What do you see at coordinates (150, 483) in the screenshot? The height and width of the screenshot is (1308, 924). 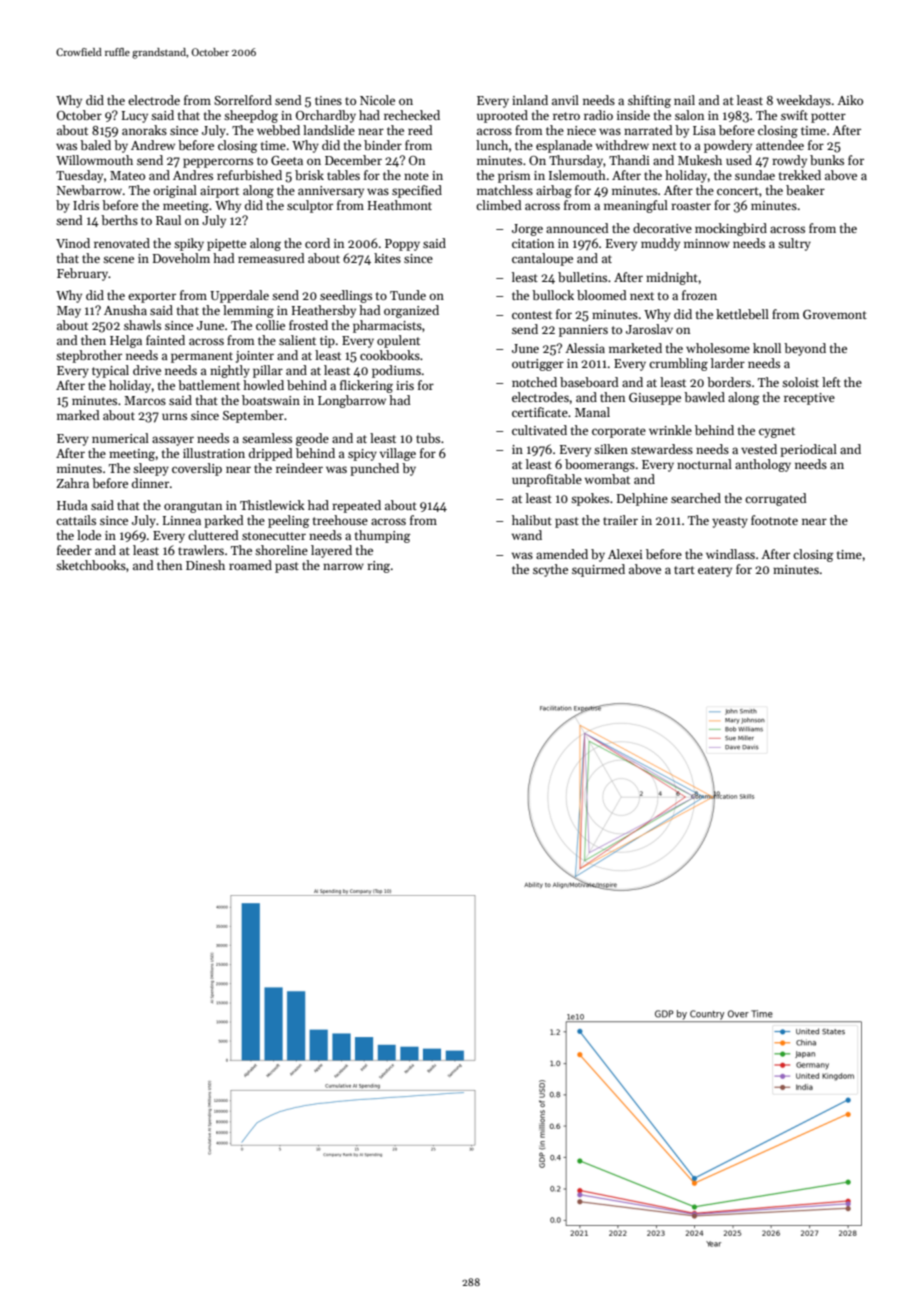 I see `dinner` at bounding box center [150, 483].
